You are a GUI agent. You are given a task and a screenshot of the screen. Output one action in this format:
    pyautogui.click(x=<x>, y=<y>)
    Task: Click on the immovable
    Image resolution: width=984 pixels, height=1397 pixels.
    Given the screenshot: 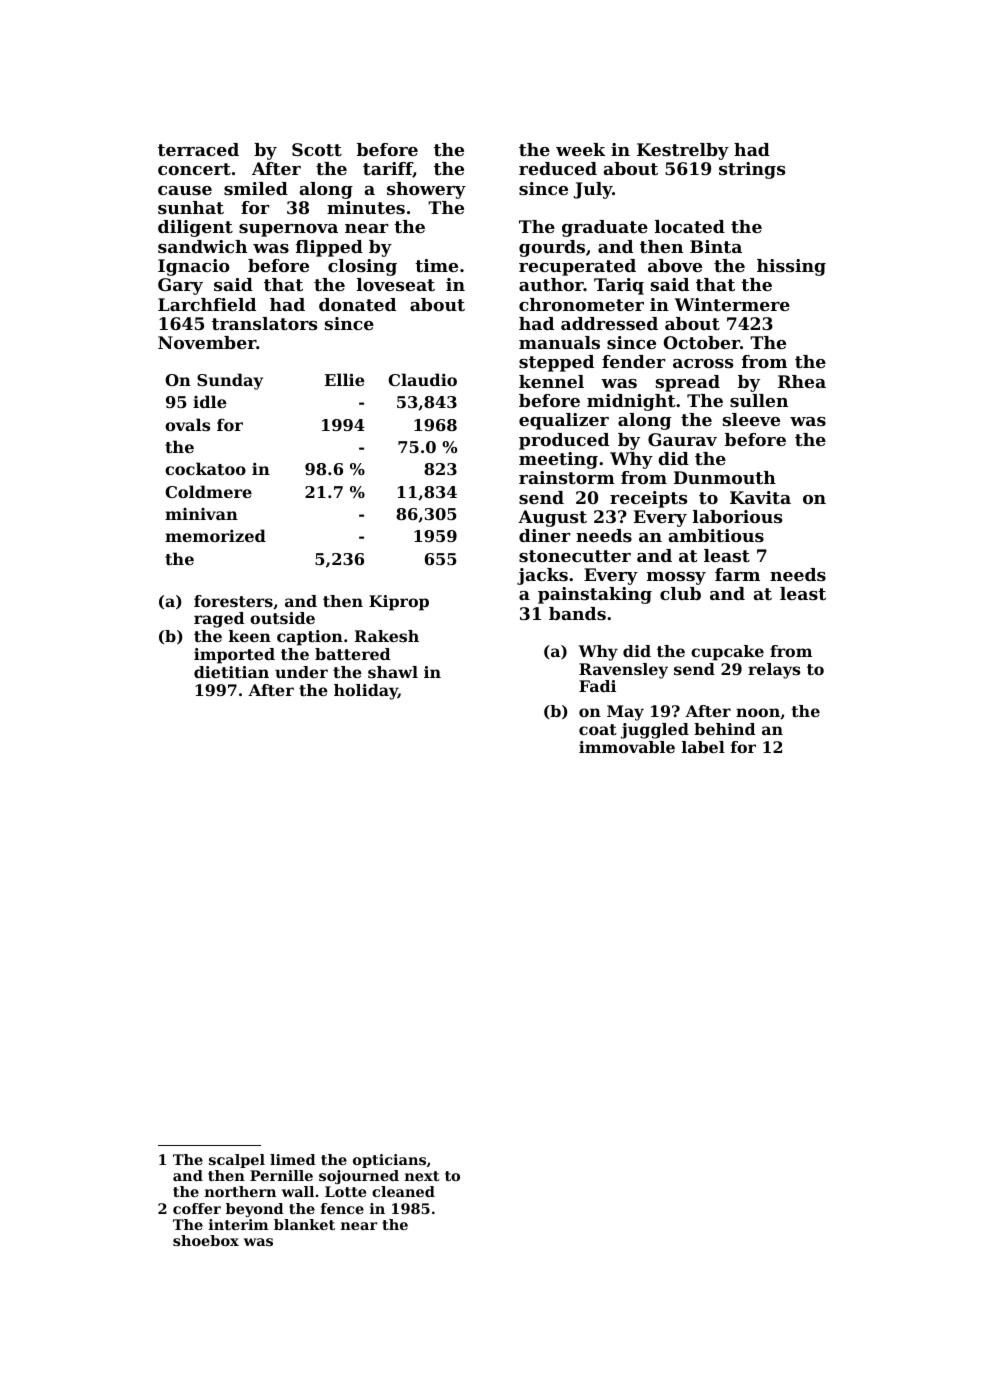 What is the action you would take?
    pyautogui.click(x=627, y=747)
